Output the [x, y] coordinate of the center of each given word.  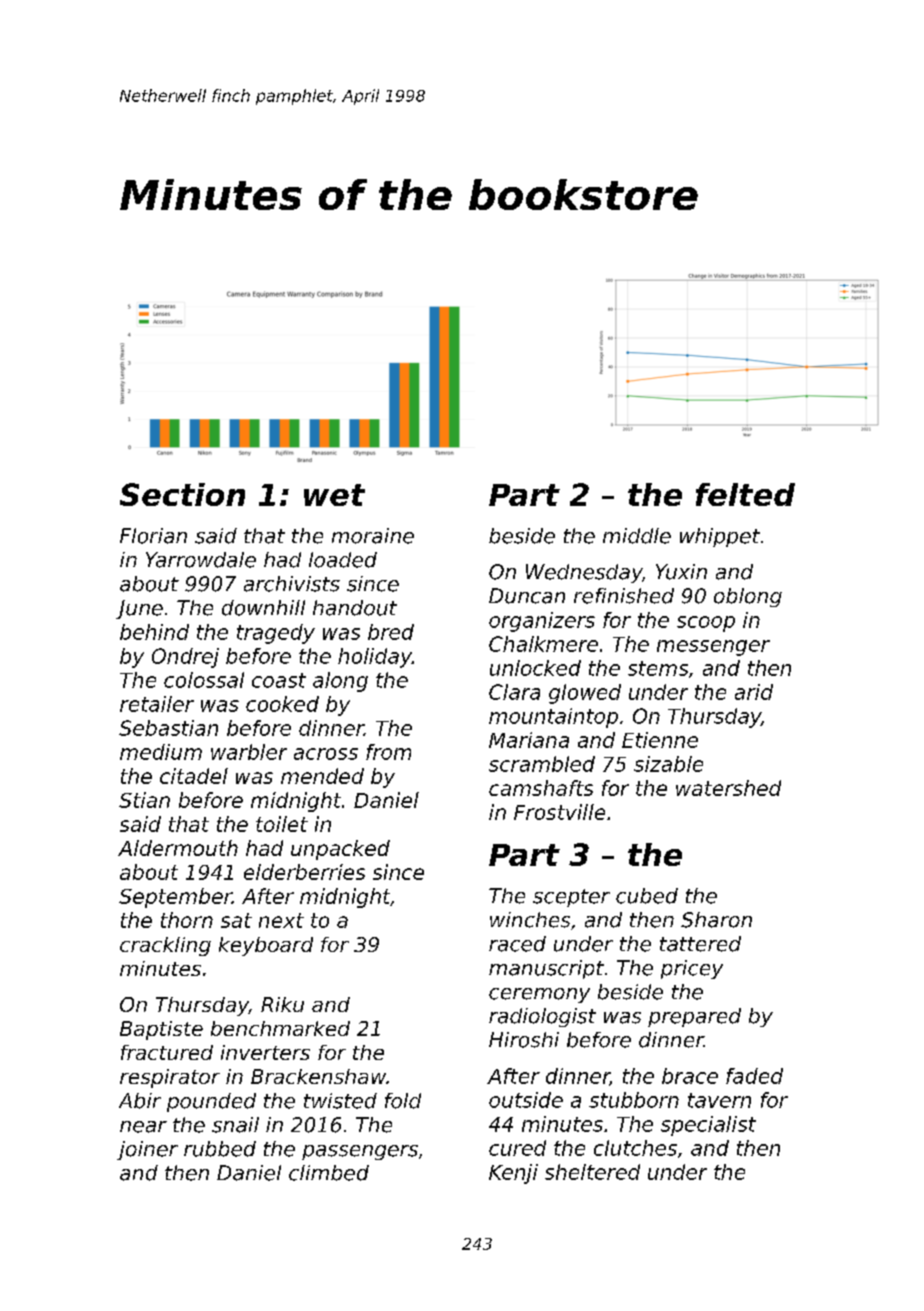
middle [637, 536]
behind [154, 632]
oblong [748, 597]
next [281, 920]
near [143, 1127]
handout [355, 608]
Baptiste [161, 1030]
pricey [692, 969]
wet [334, 495]
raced [517, 944]
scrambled [542, 764]
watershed [728, 788]
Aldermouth [178, 848]
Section [182, 494]
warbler [249, 752]
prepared [694, 1017]
